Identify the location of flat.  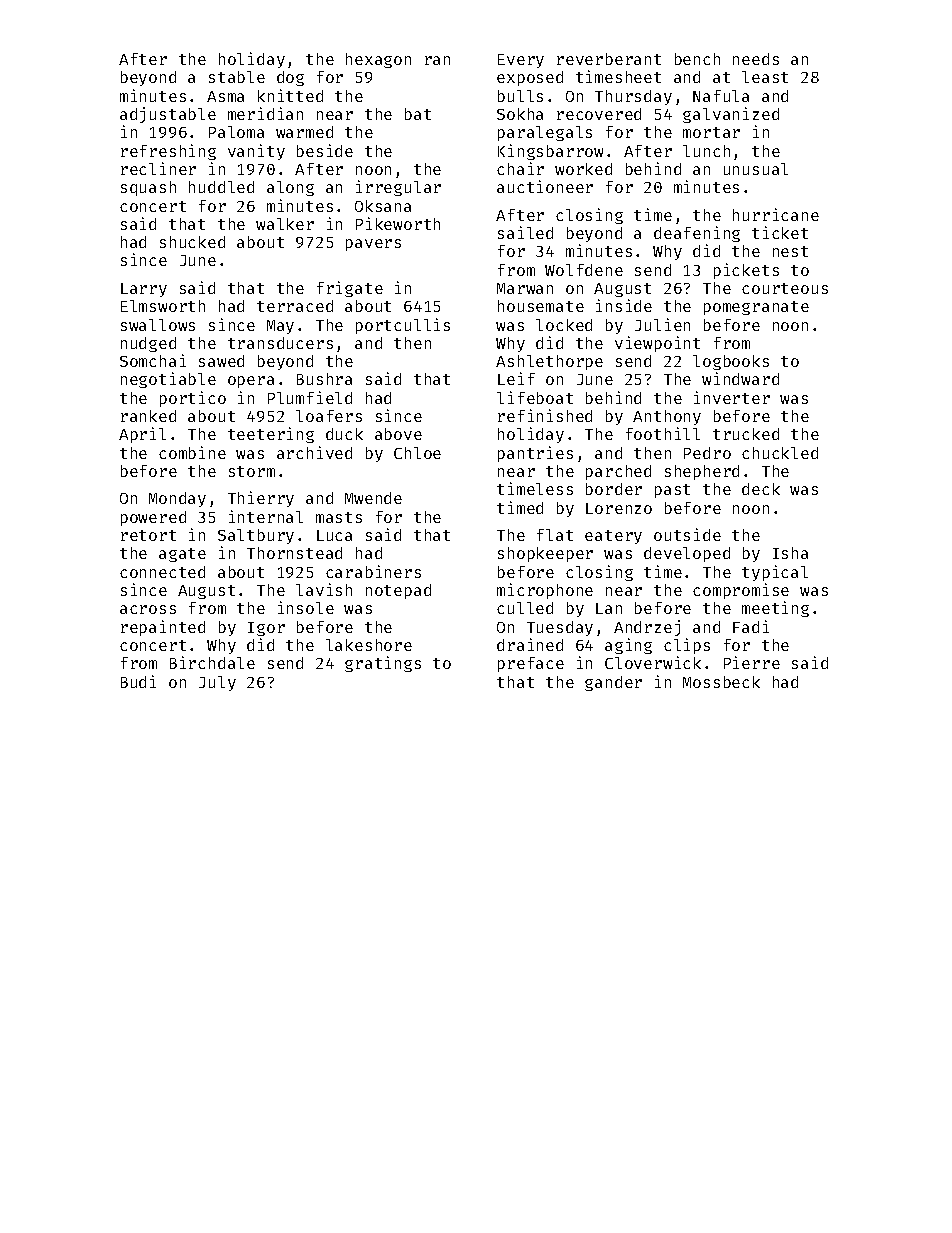
(555, 535).
